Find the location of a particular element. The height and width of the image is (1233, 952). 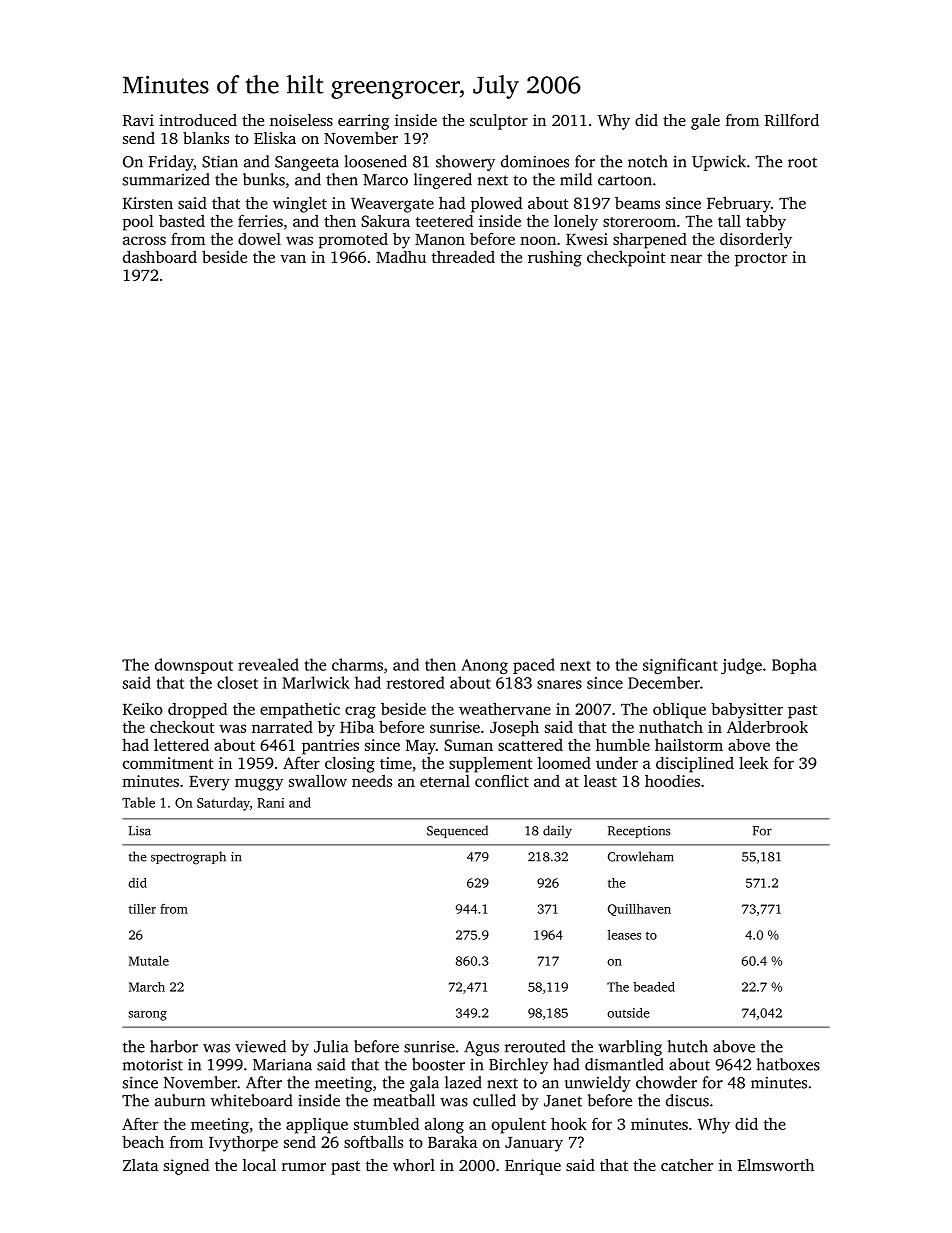

judge is located at coordinates (741, 666).
